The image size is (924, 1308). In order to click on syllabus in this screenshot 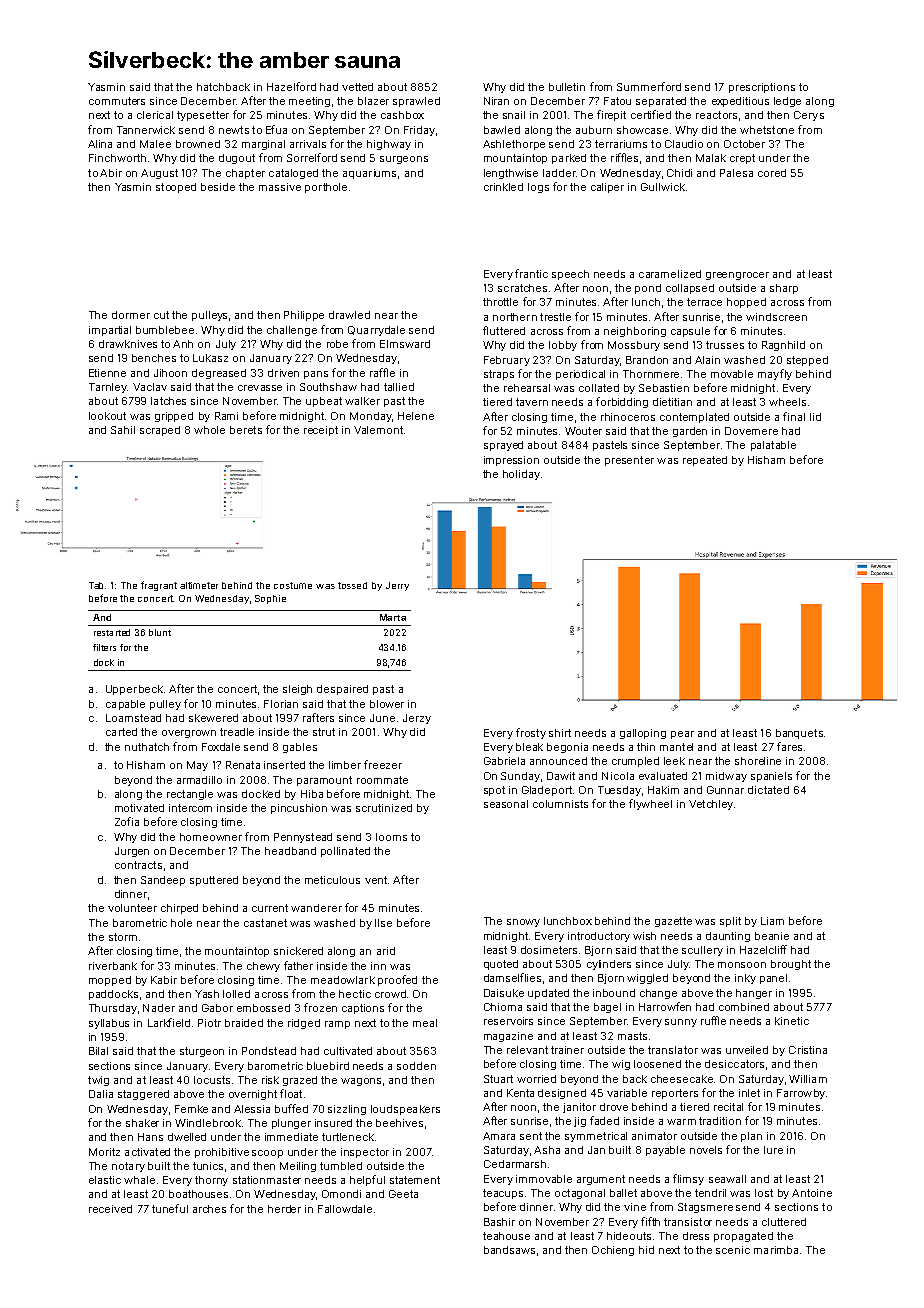, I will do `click(109, 1024)`.
